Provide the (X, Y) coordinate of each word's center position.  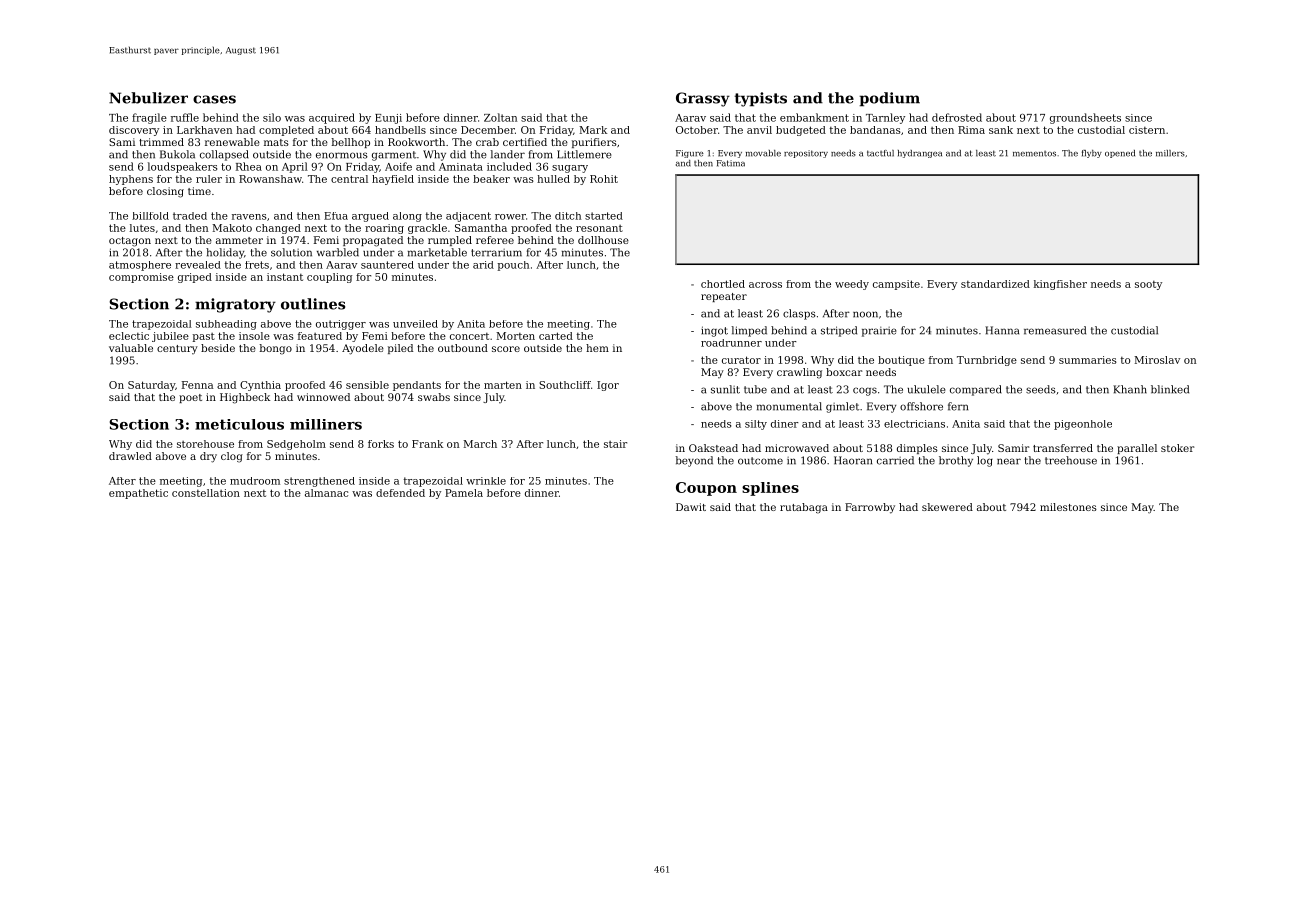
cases (214, 99)
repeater (724, 297)
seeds (1041, 389)
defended (400, 493)
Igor (608, 386)
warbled (338, 252)
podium (889, 99)
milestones (1068, 507)
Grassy (703, 99)
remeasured (1055, 330)
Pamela (464, 493)
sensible (367, 385)
